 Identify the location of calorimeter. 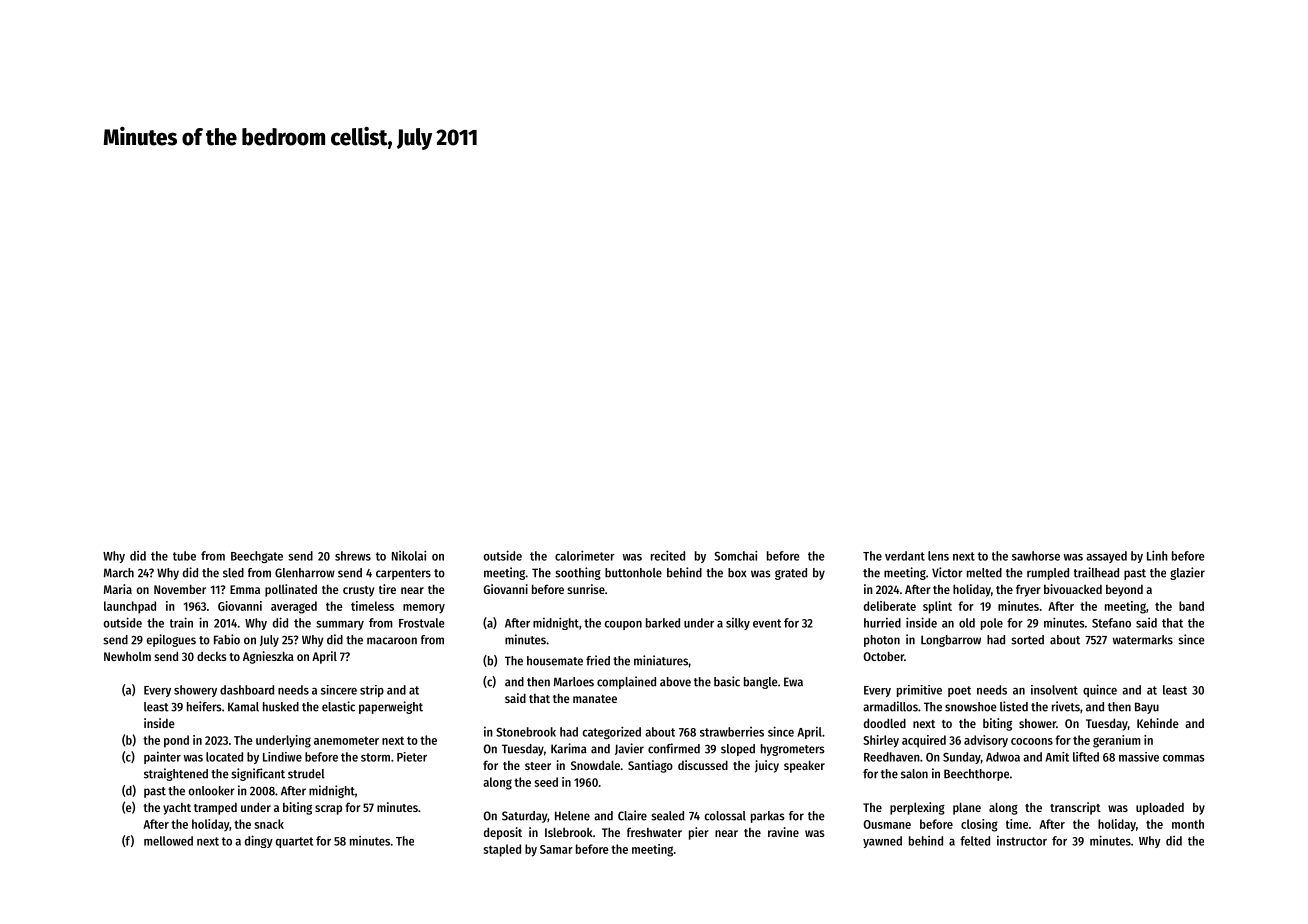
(585, 555).
